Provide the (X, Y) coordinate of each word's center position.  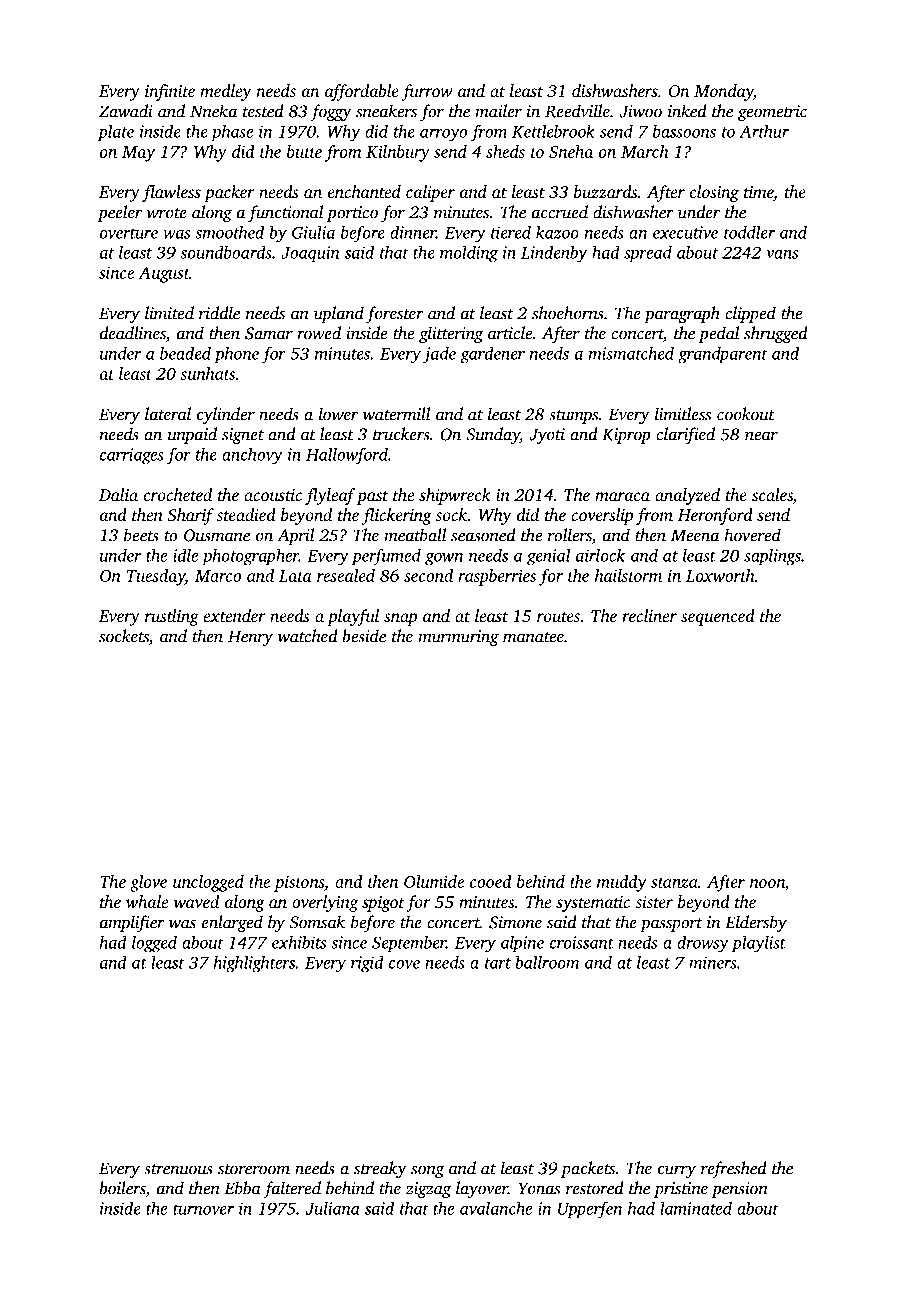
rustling (172, 617)
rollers (570, 535)
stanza (674, 883)
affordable (362, 92)
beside (364, 636)
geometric (772, 113)
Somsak (317, 922)
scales (772, 494)
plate (116, 132)
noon (767, 885)
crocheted (178, 494)
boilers (122, 1189)
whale (147, 901)
